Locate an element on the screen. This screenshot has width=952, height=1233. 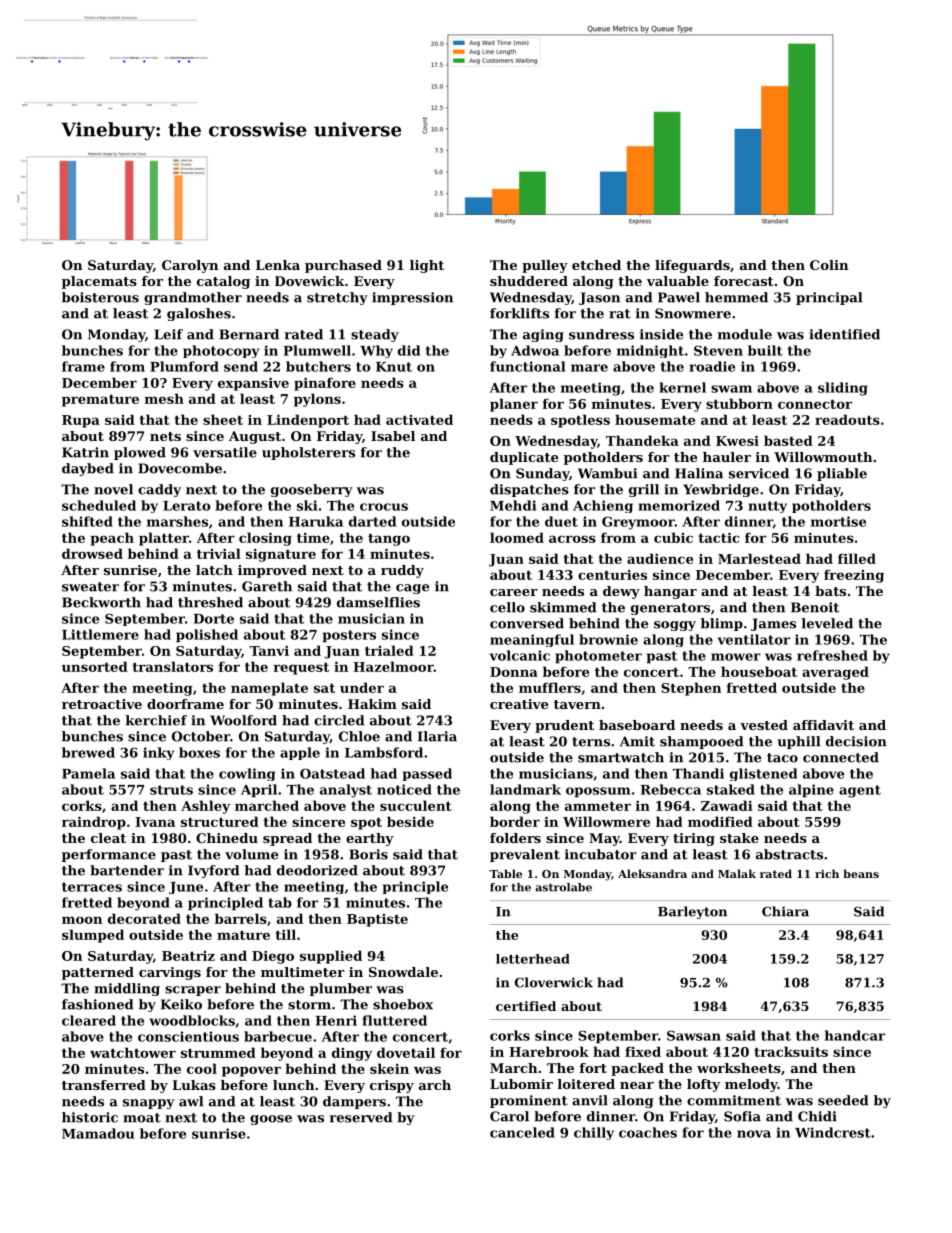
Chiara is located at coordinates (785, 911).
